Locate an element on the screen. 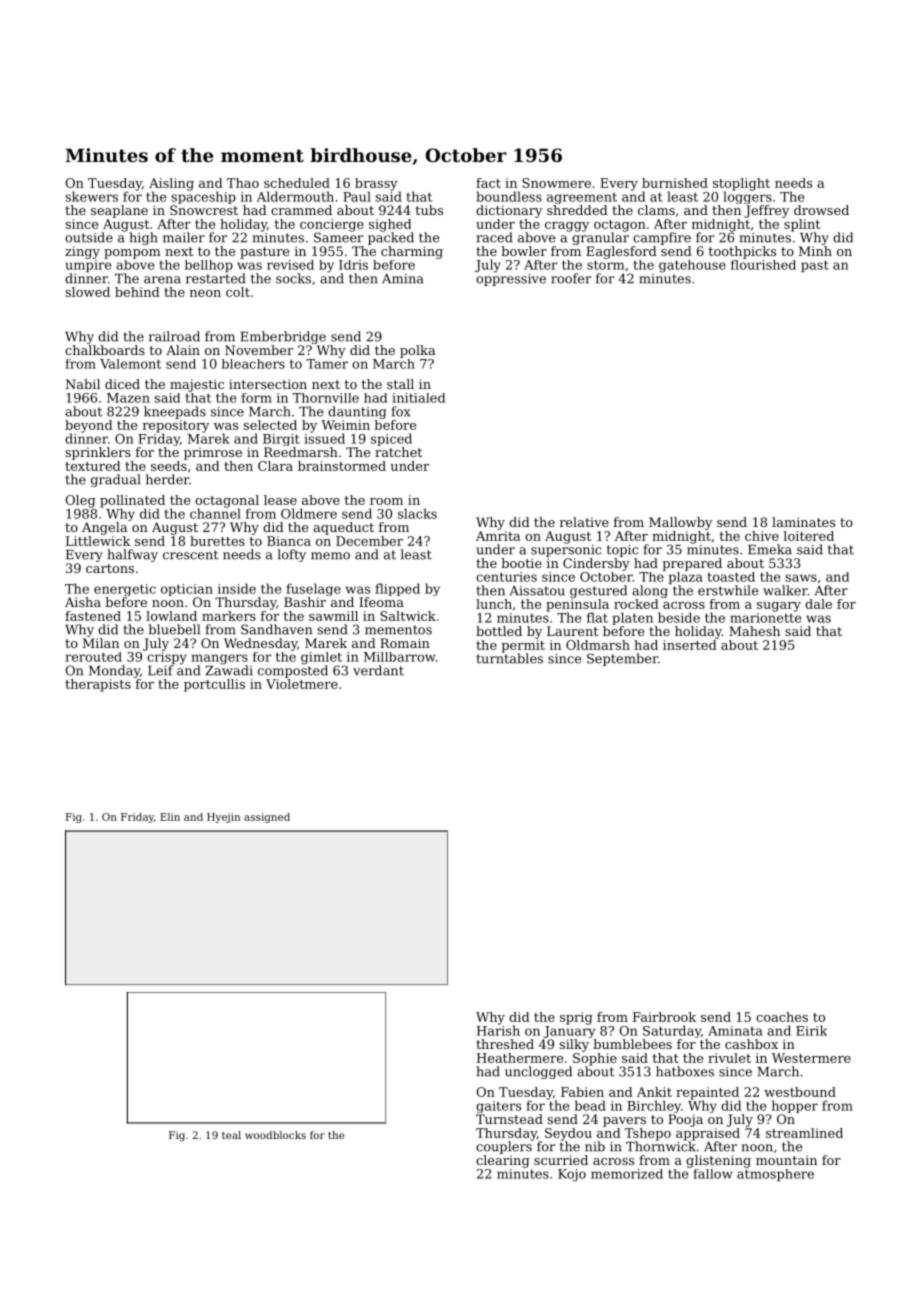  stoplight is located at coordinates (741, 184).
